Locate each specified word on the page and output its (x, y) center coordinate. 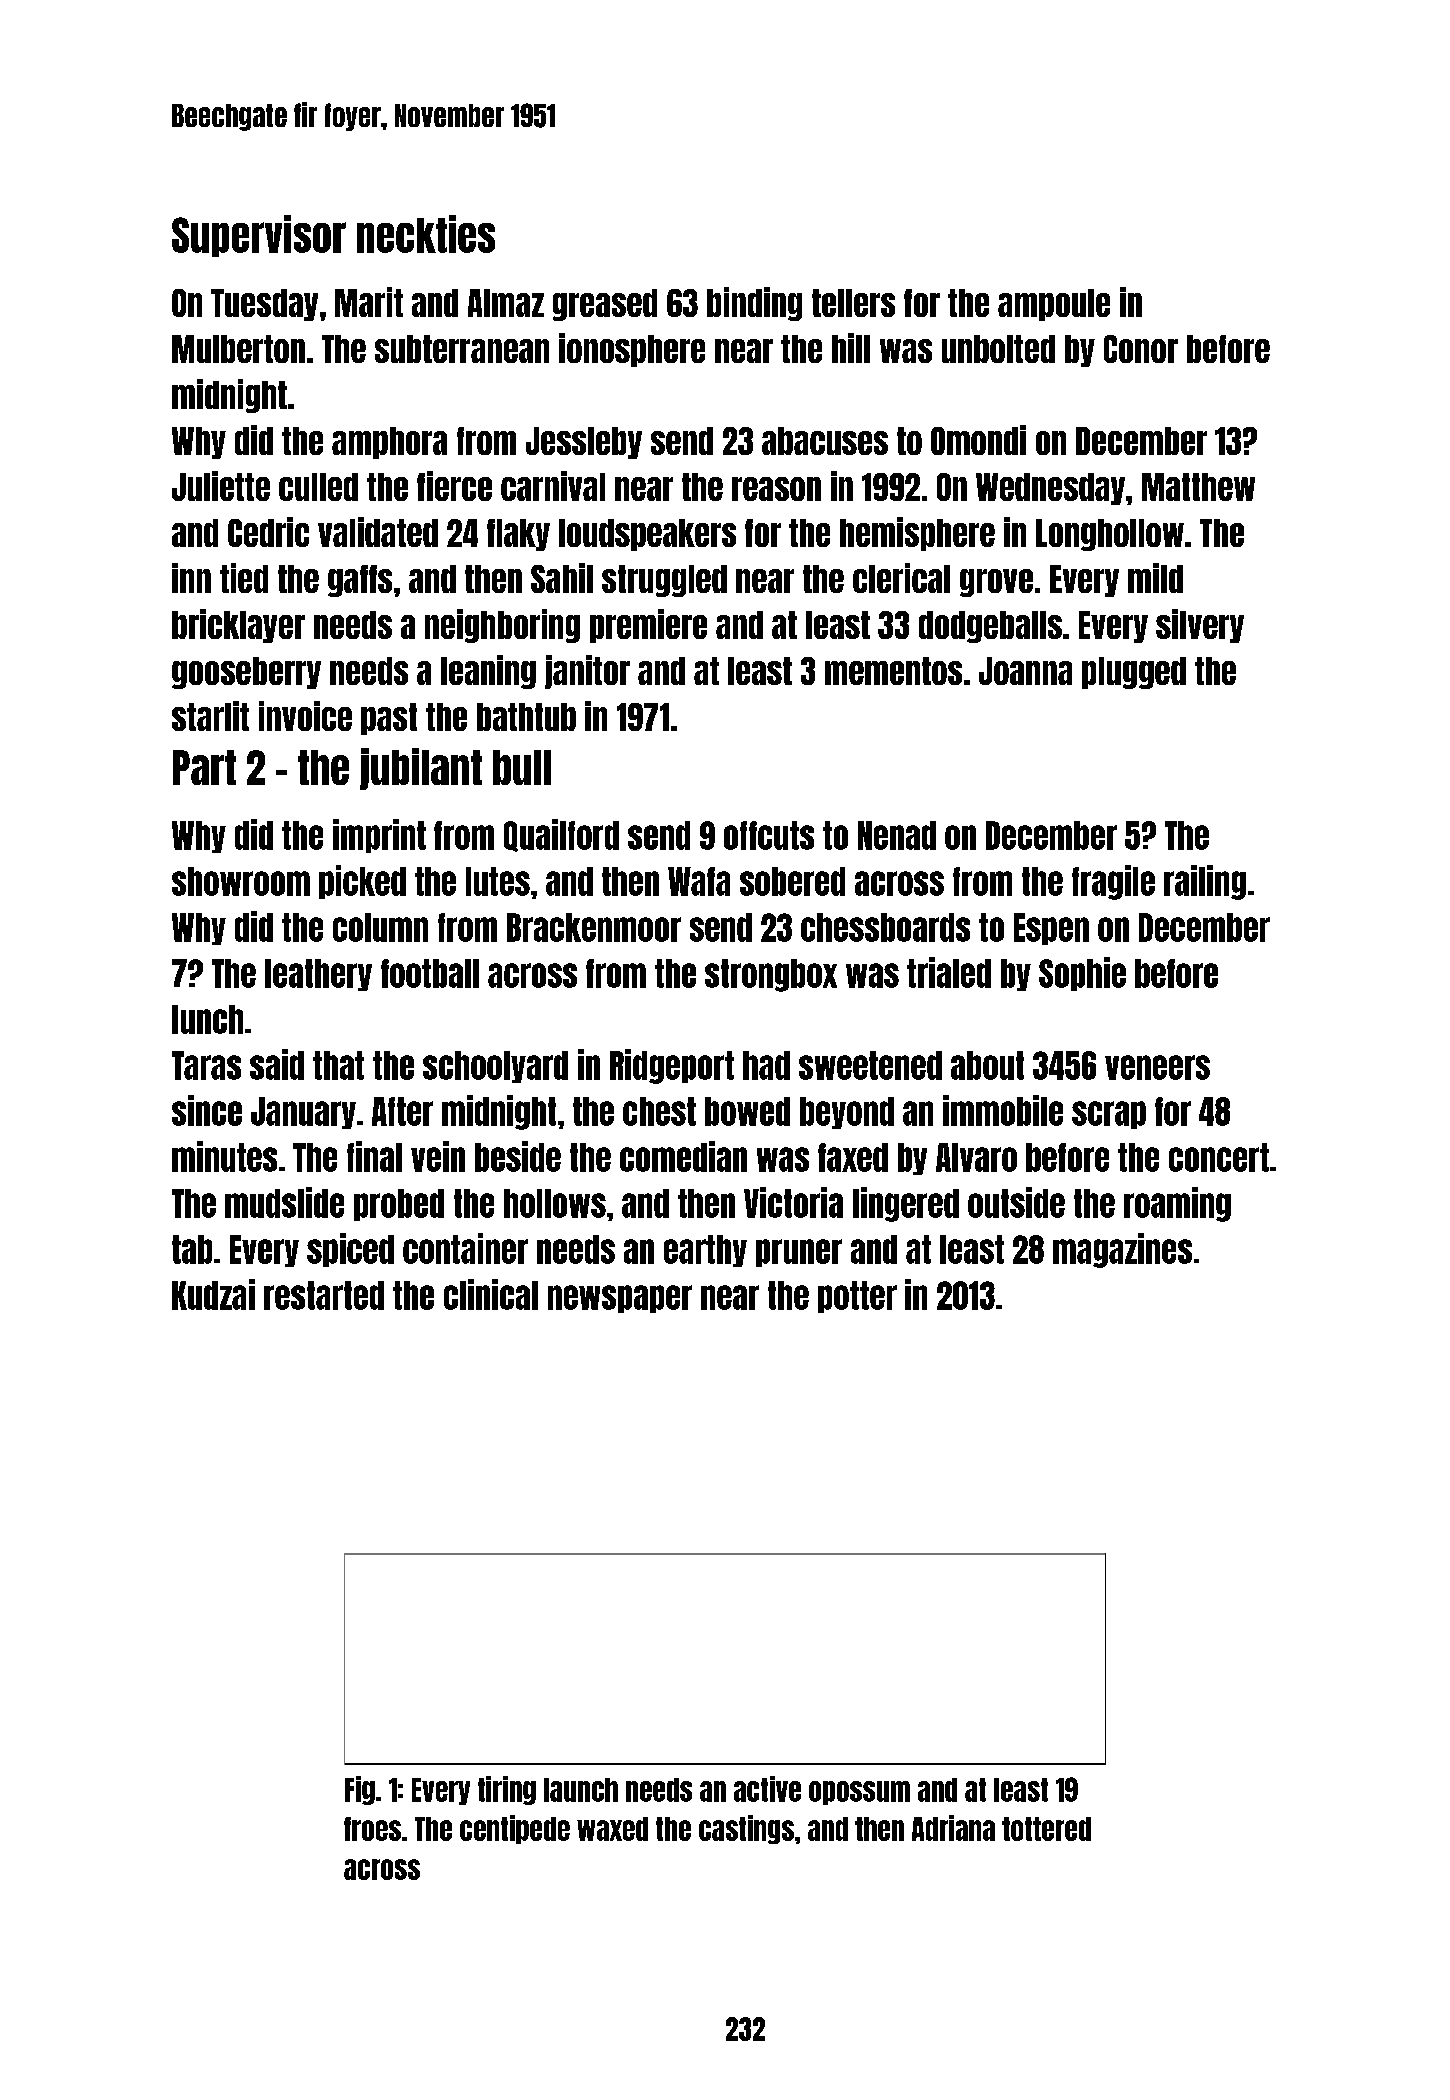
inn (191, 578)
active (767, 1789)
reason (776, 489)
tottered (1046, 1829)
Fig (360, 1790)
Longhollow (1110, 535)
